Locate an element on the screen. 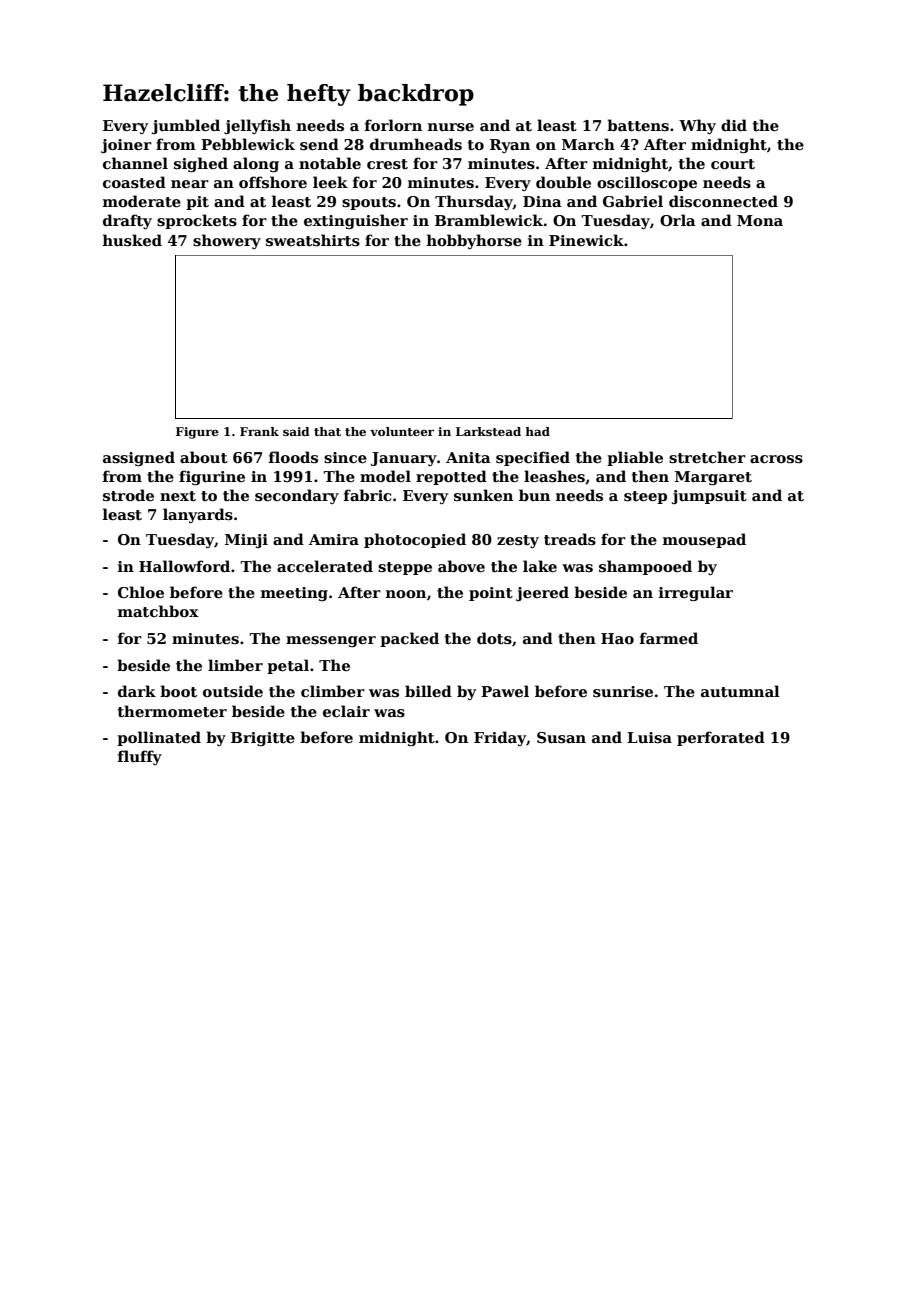 This screenshot has width=908, height=1316. stretcher is located at coordinates (707, 457).
